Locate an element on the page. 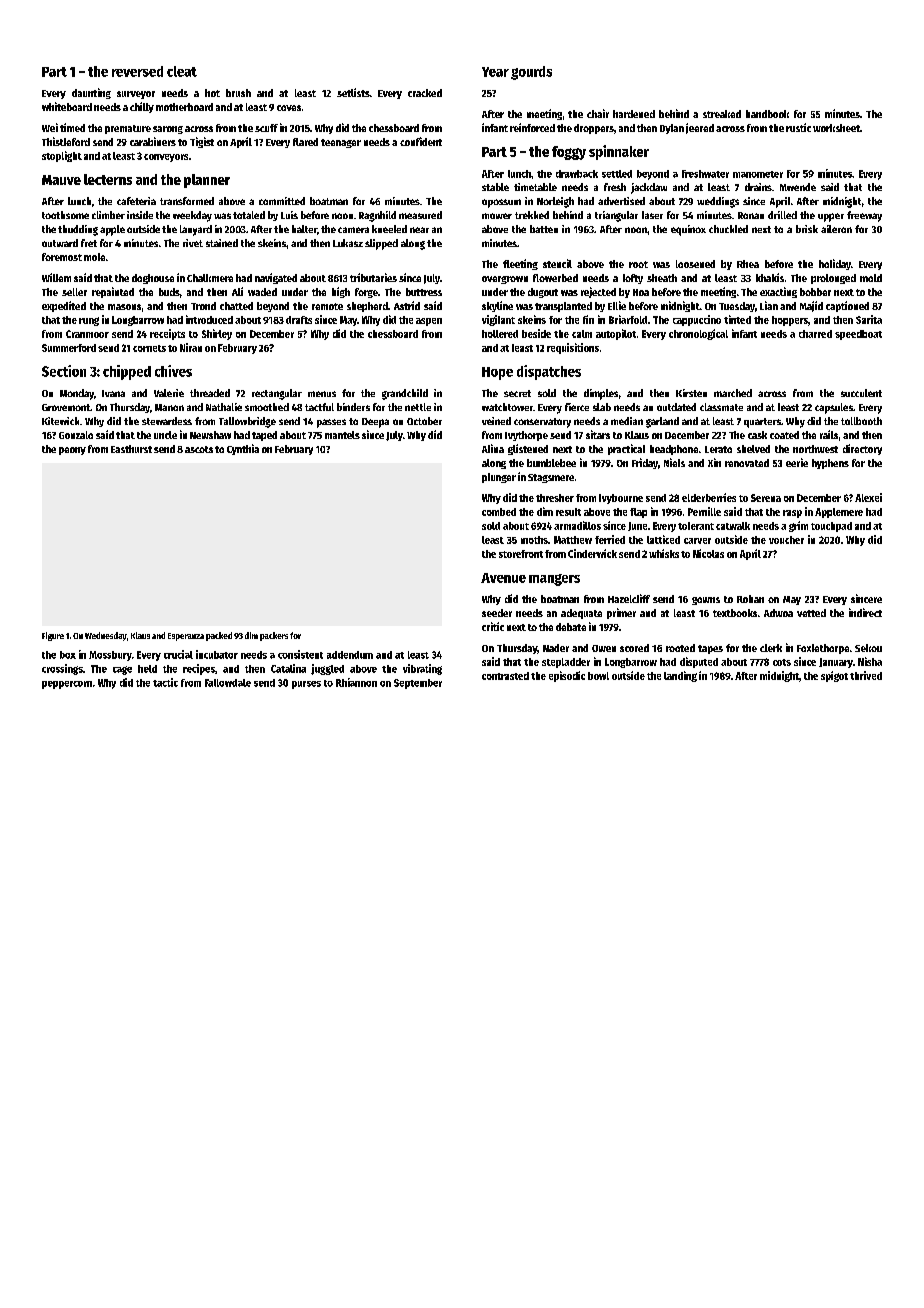 Image resolution: width=924 pixels, height=1308 pixels. reversed is located at coordinates (137, 71).
